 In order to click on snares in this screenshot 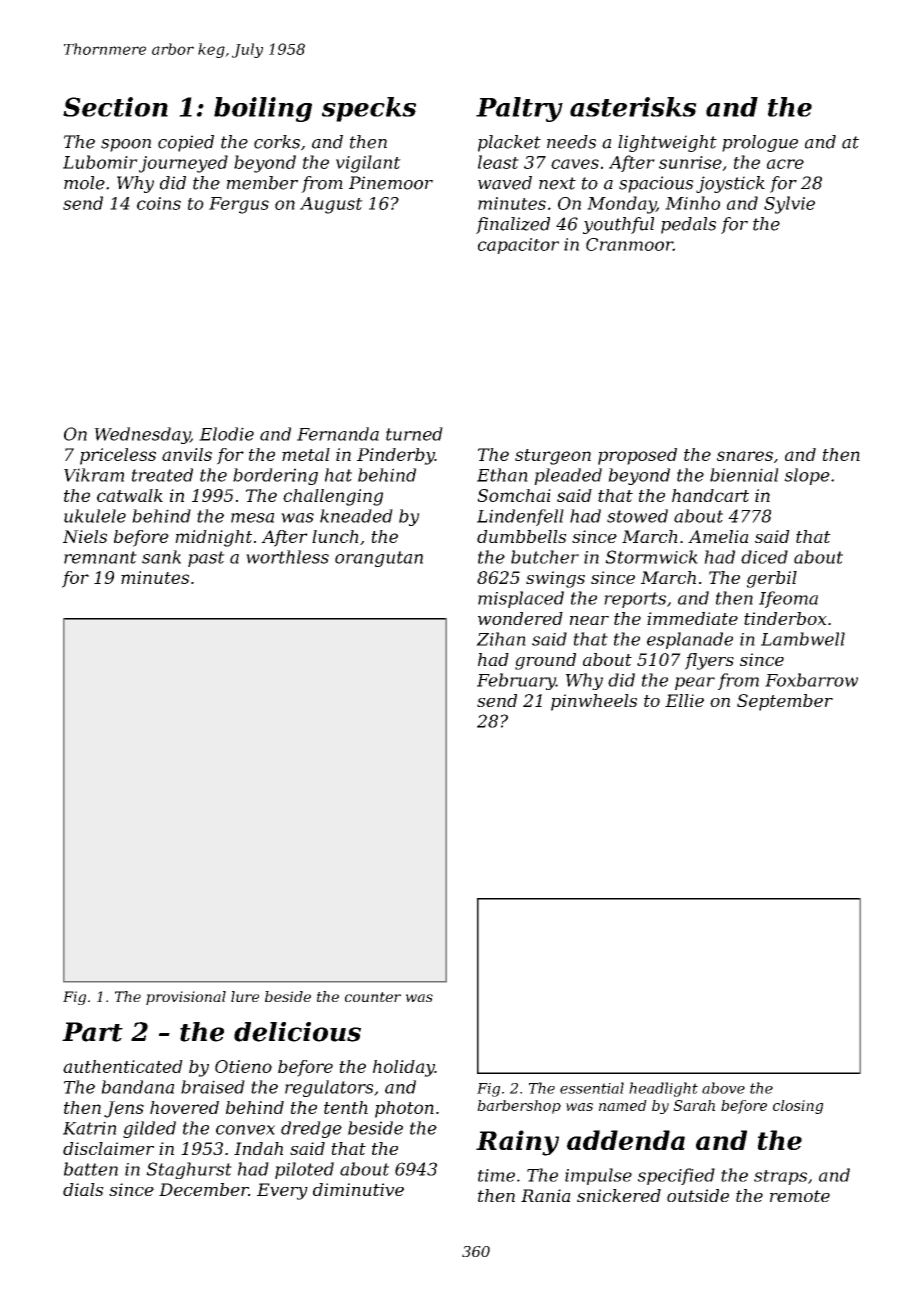, I will do `click(745, 456)`.
